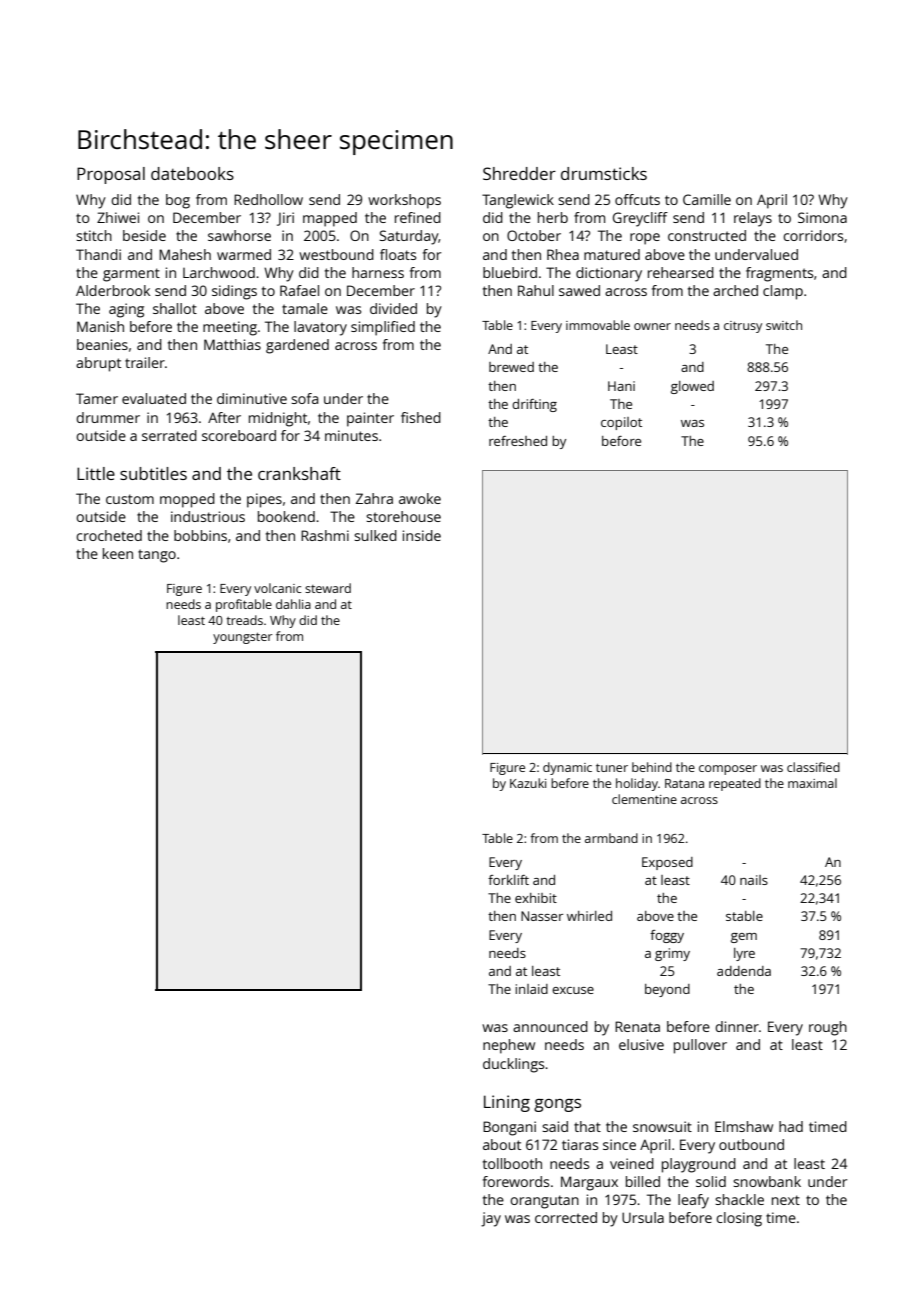 This page has width=924, height=1308. Describe the element at coordinates (518, 441) in the page. I see `refreshed` at that location.
